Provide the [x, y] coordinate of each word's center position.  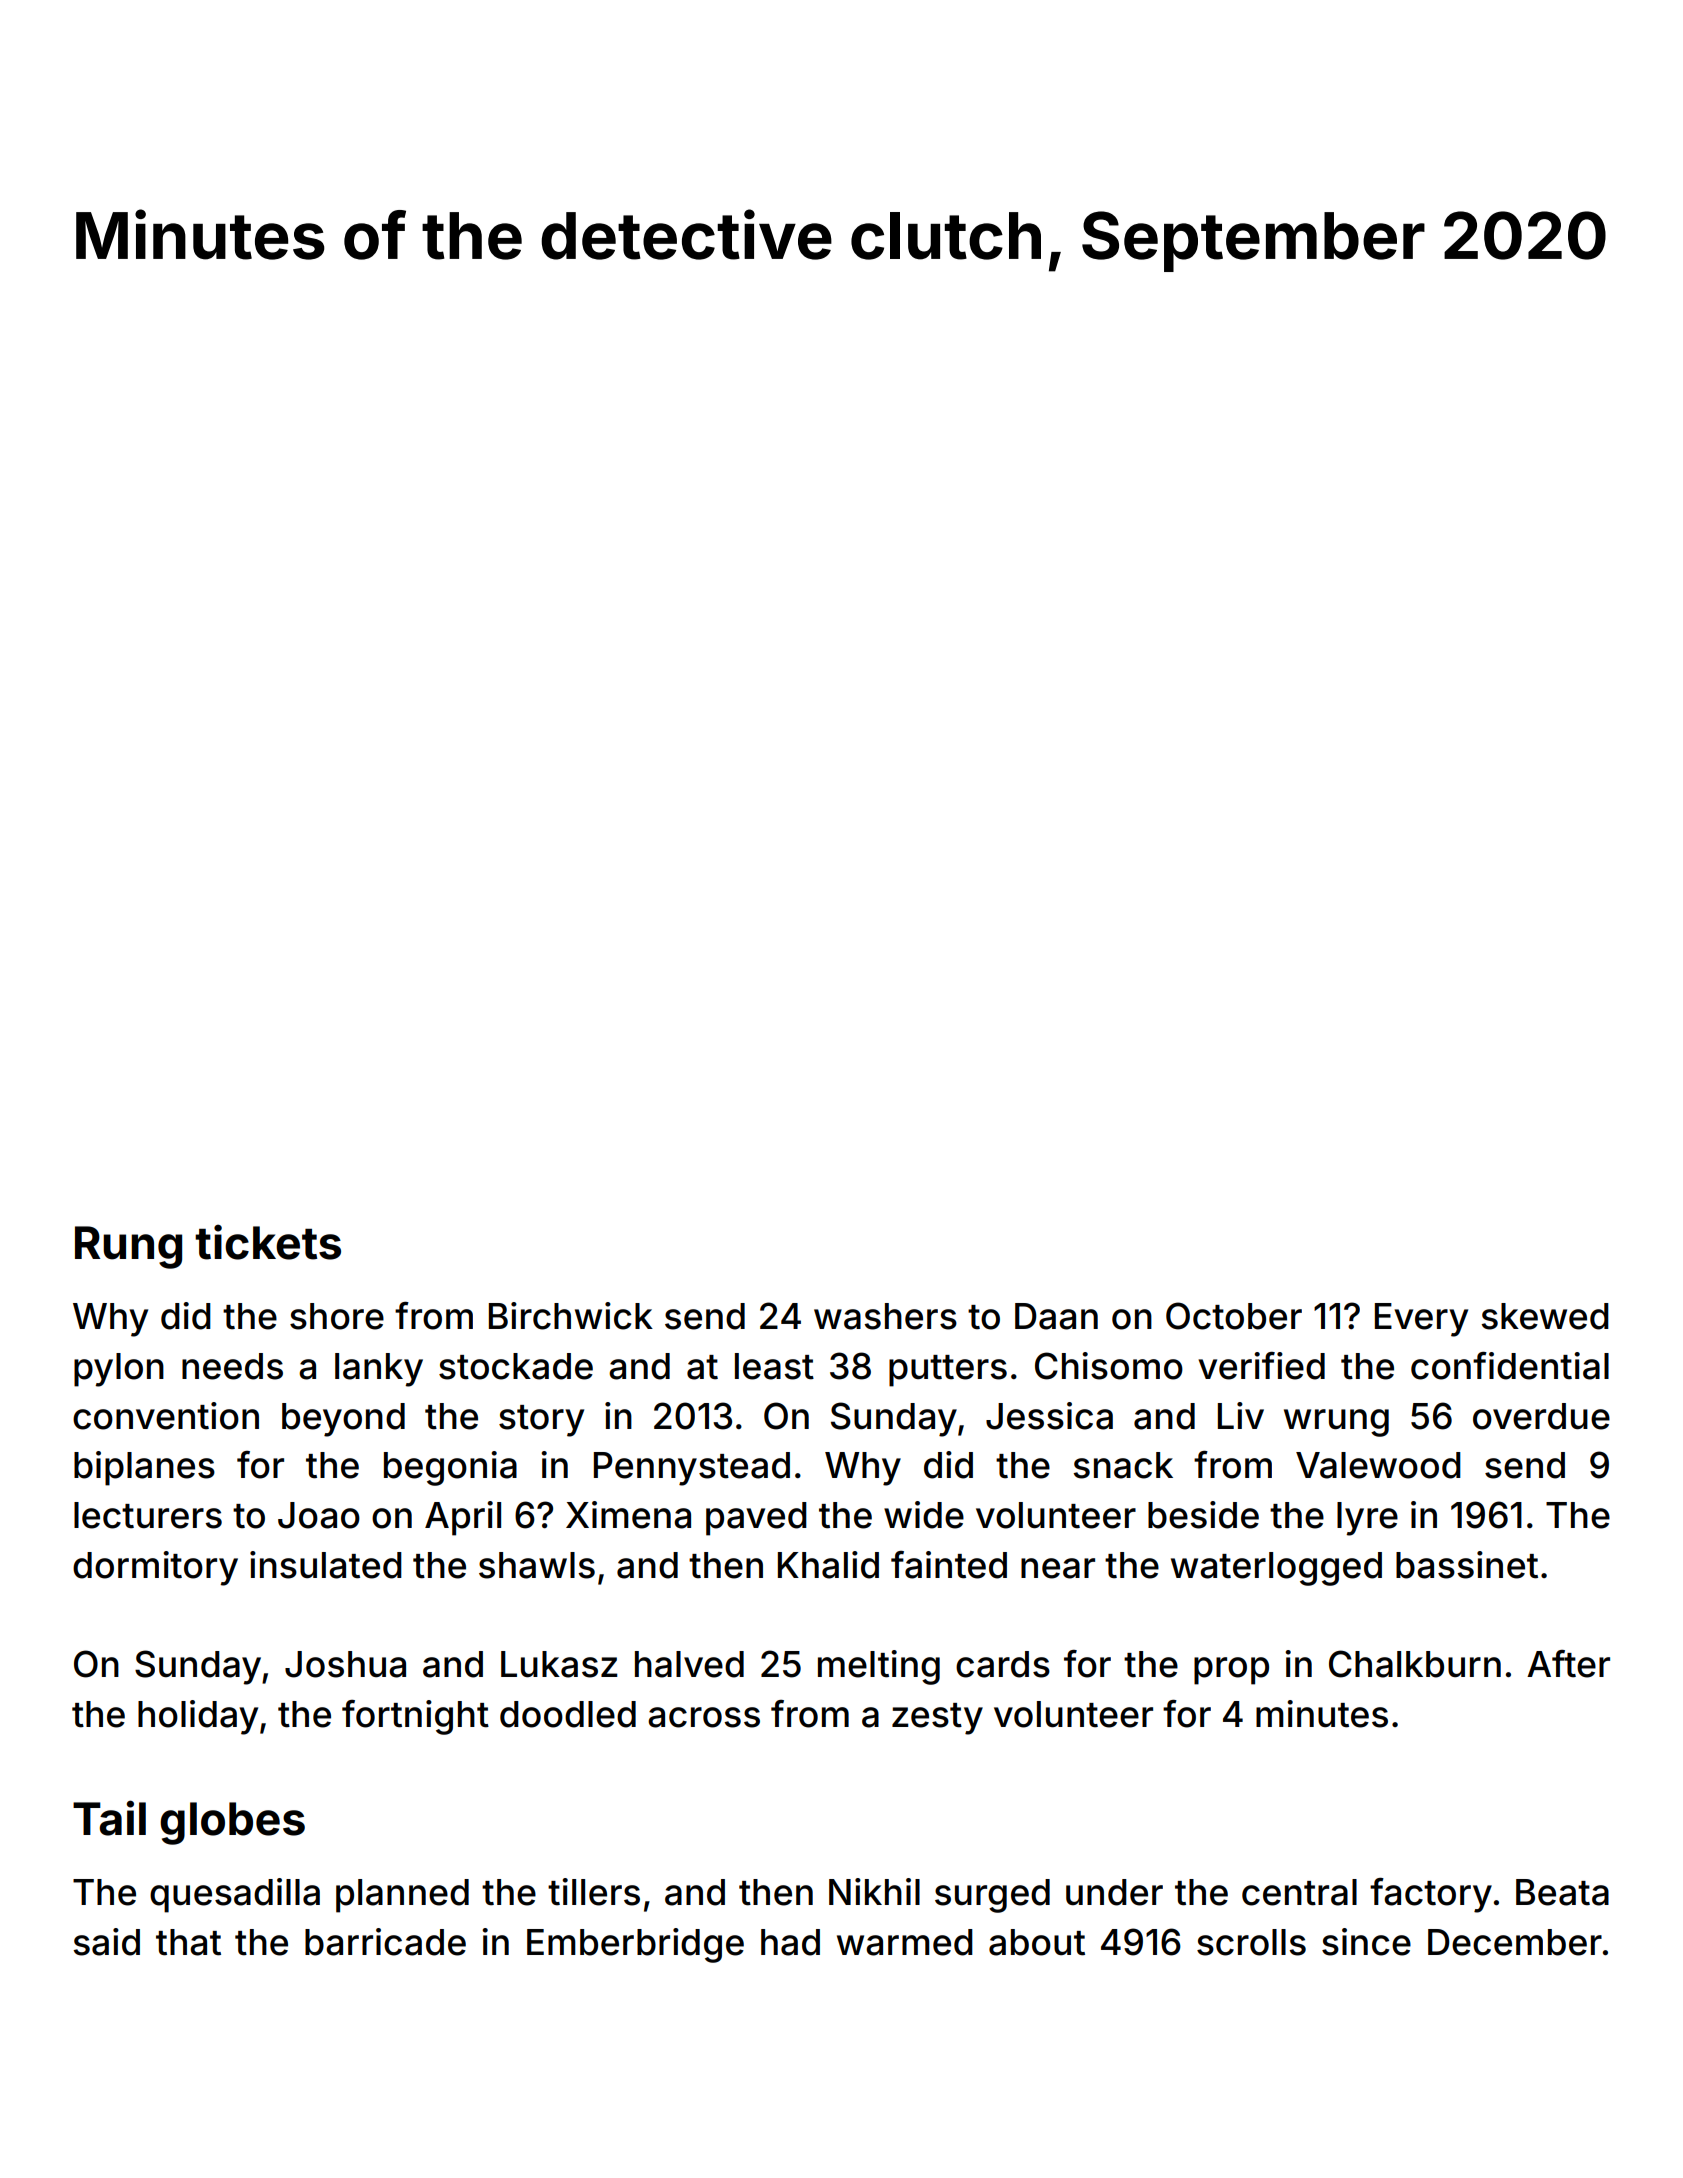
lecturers [148, 1515]
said [106, 1942]
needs [232, 1366]
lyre [1367, 1519]
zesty [937, 1719]
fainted [949, 1565]
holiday [198, 1717]
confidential [1510, 1366]
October [1234, 1316]
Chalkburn [1415, 1664]
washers [885, 1316]
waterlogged [1276, 1569]
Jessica [1049, 1416]
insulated [326, 1565]
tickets [268, 1242]
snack [1123, 1465]
